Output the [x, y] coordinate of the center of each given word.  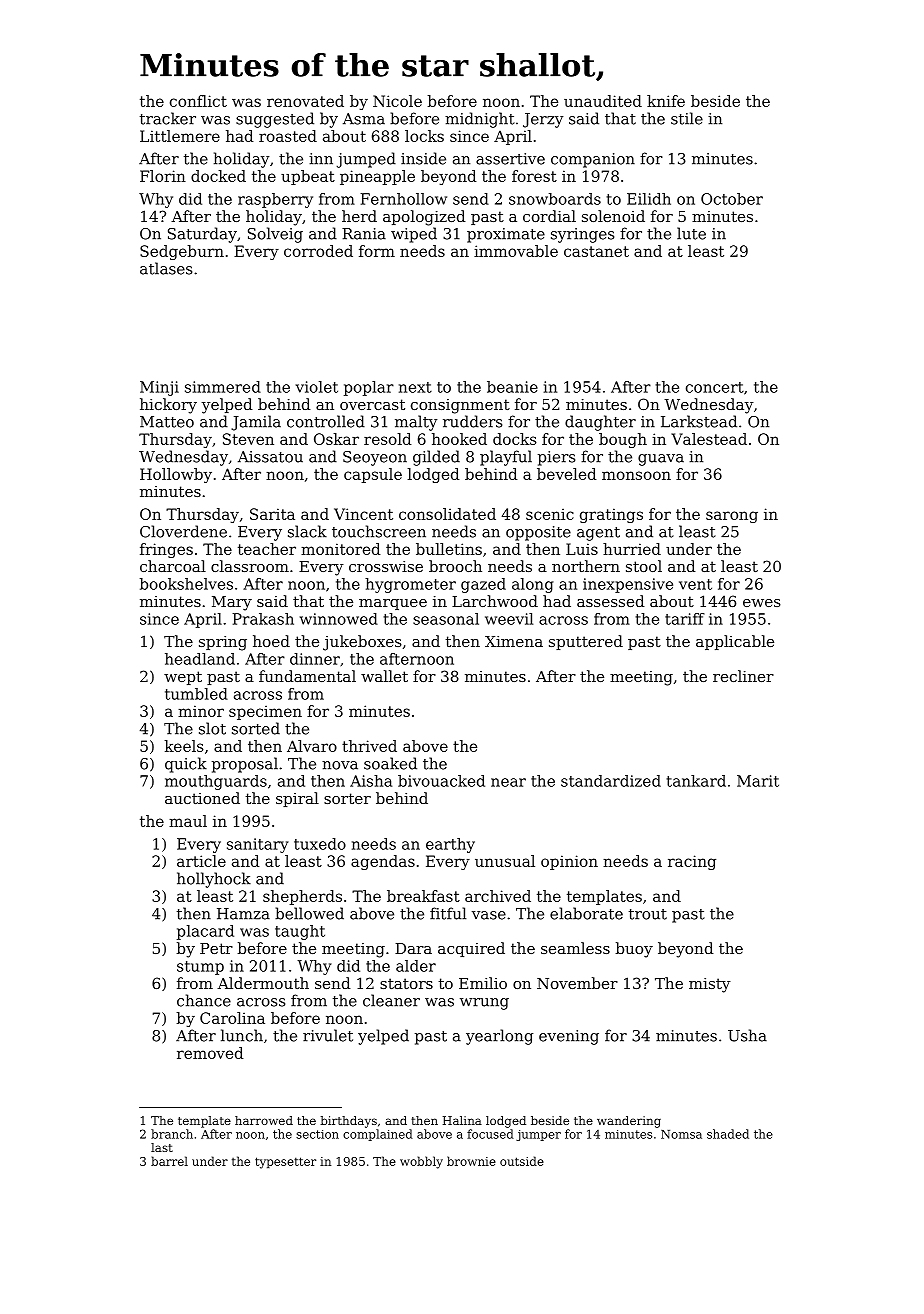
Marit [758, 781]
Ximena [514, 641]
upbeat [308, 177]
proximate [506, 235]
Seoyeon [375, 458]
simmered [223, 387]
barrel [169, 1161]
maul [188, 821]
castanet [596, 251]
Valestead [709, 439]
